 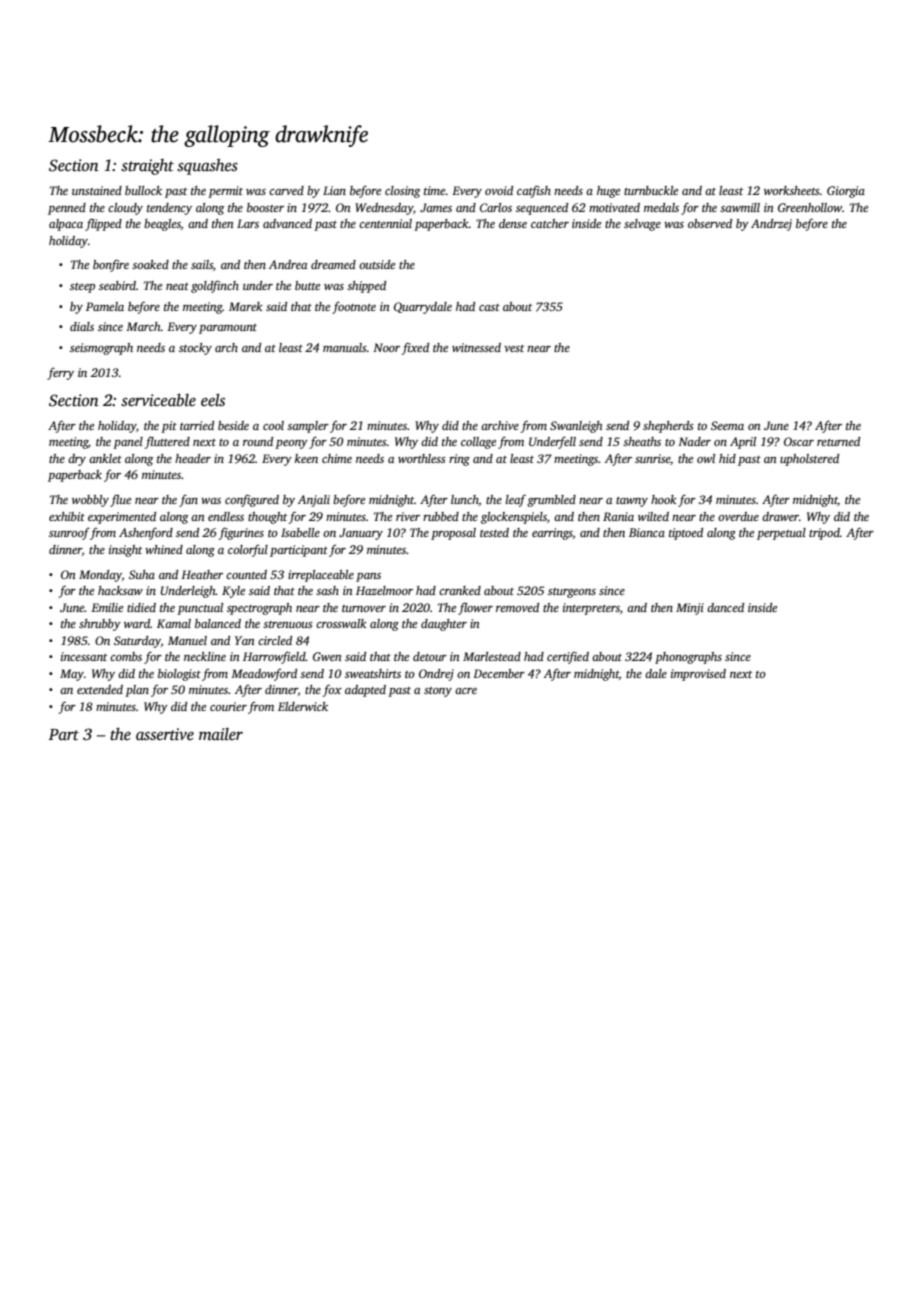 What do you see at coordinates (727, 425) in the document?
I see `Seema` at bounding box center [727, 425].
